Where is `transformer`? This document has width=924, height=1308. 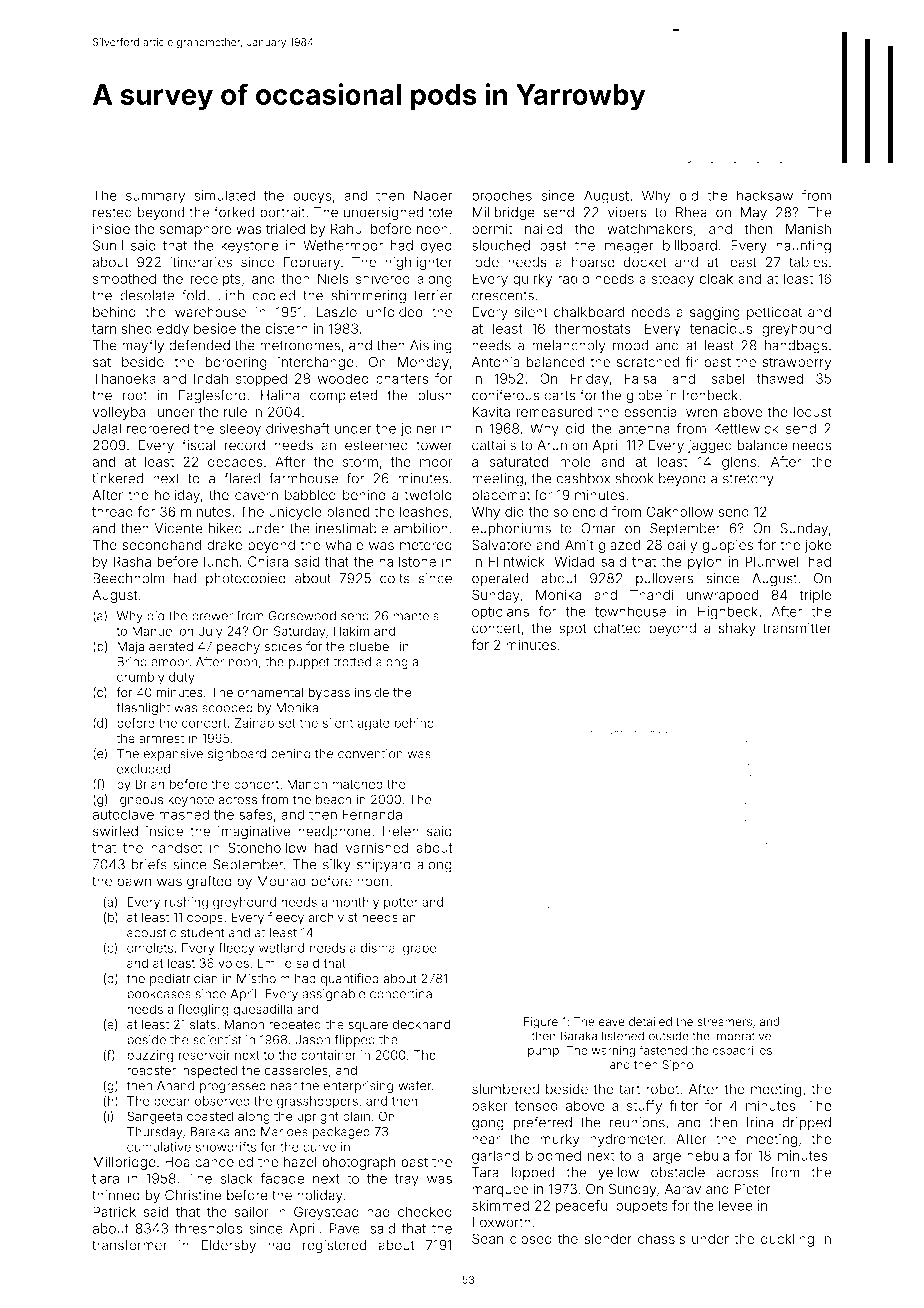 transformer is located at coordinates (129, 1245).
